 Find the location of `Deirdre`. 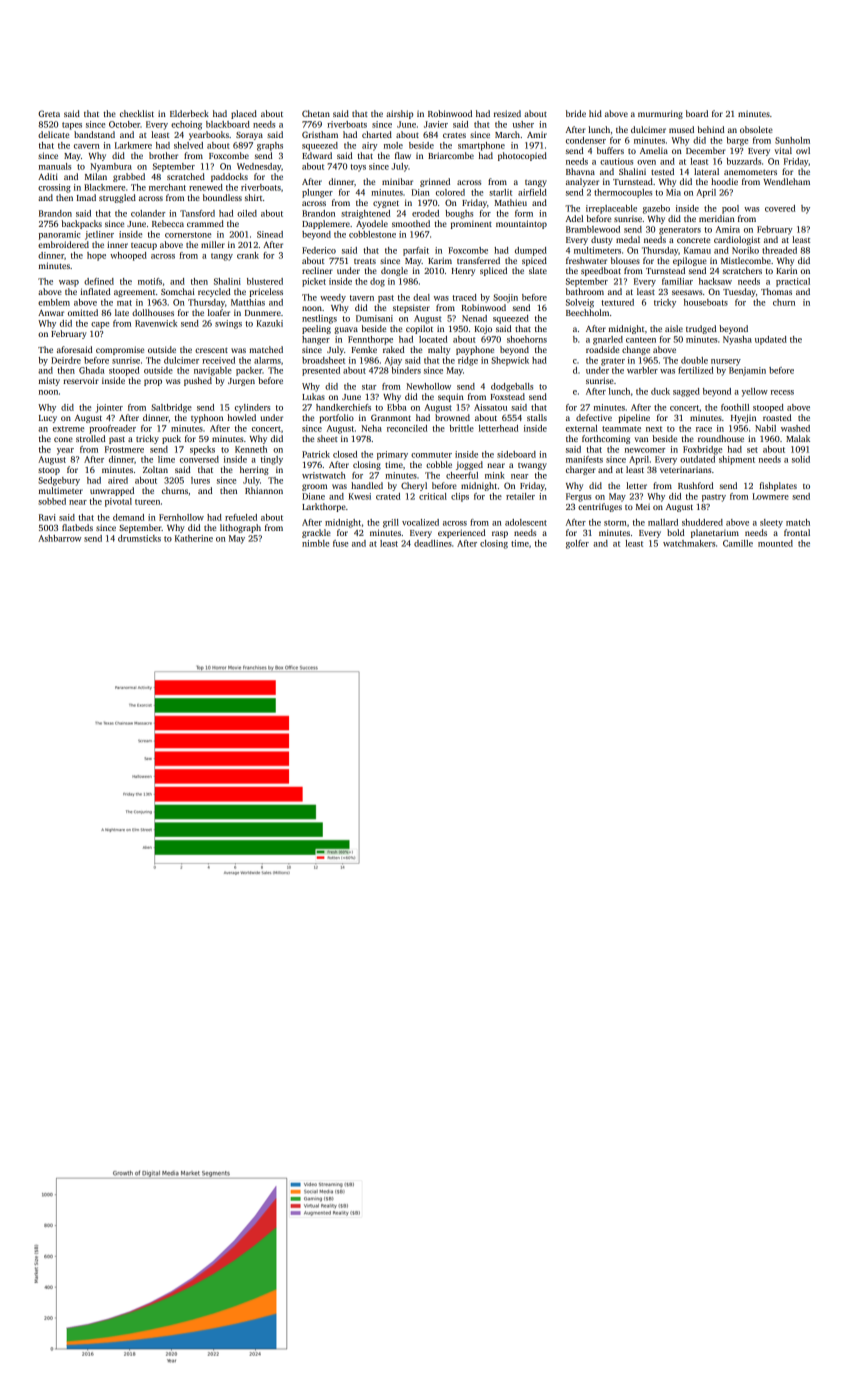

Deirdre is located at coordinates (66, 360).
